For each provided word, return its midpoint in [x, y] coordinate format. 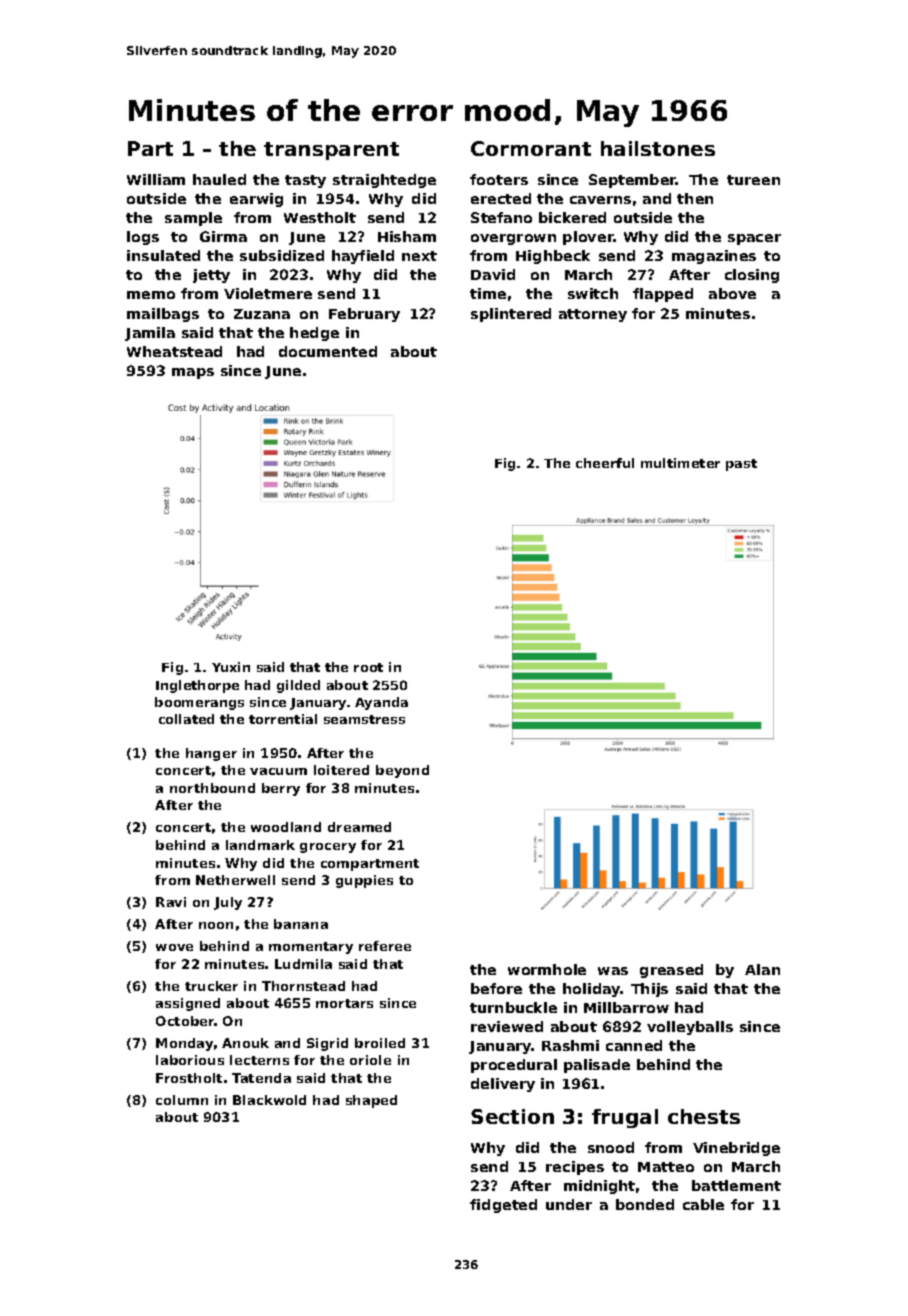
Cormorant [531, 148]
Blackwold [269, 1100]
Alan [762, 969]
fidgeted [503, 1206]
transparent [331, 151]
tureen [753, 180]
